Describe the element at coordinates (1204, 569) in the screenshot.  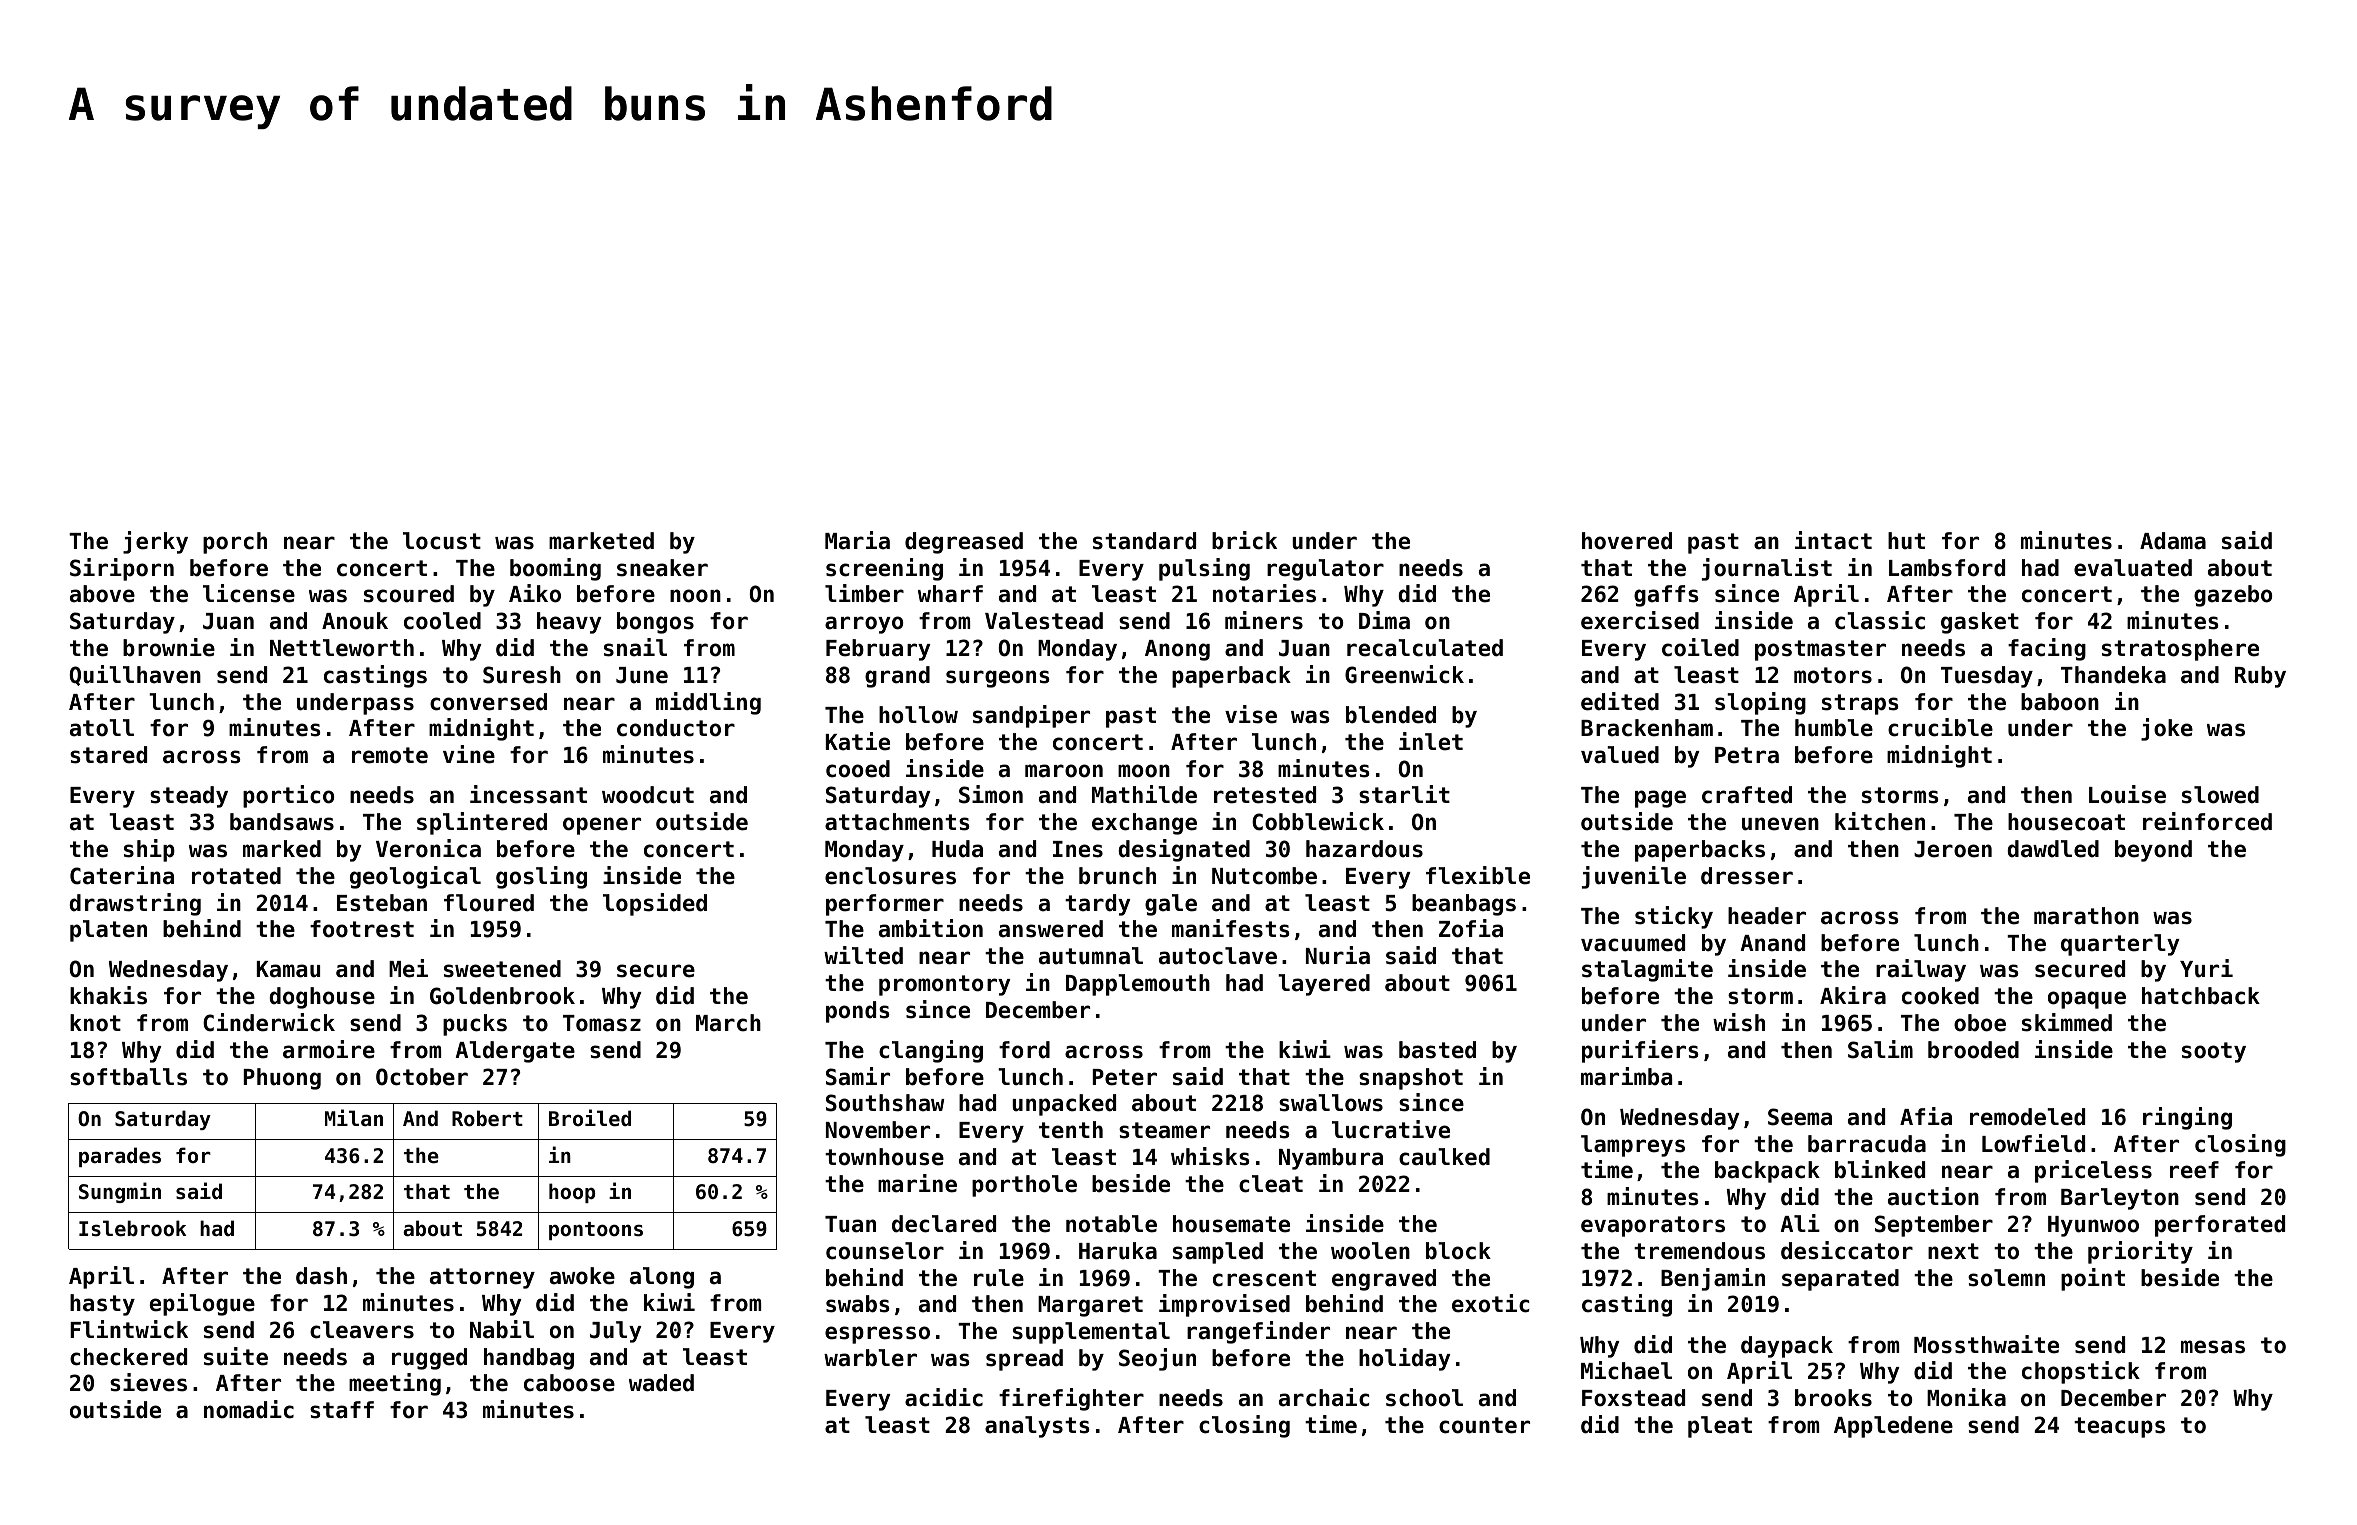
I see `pulsing` at that location.
